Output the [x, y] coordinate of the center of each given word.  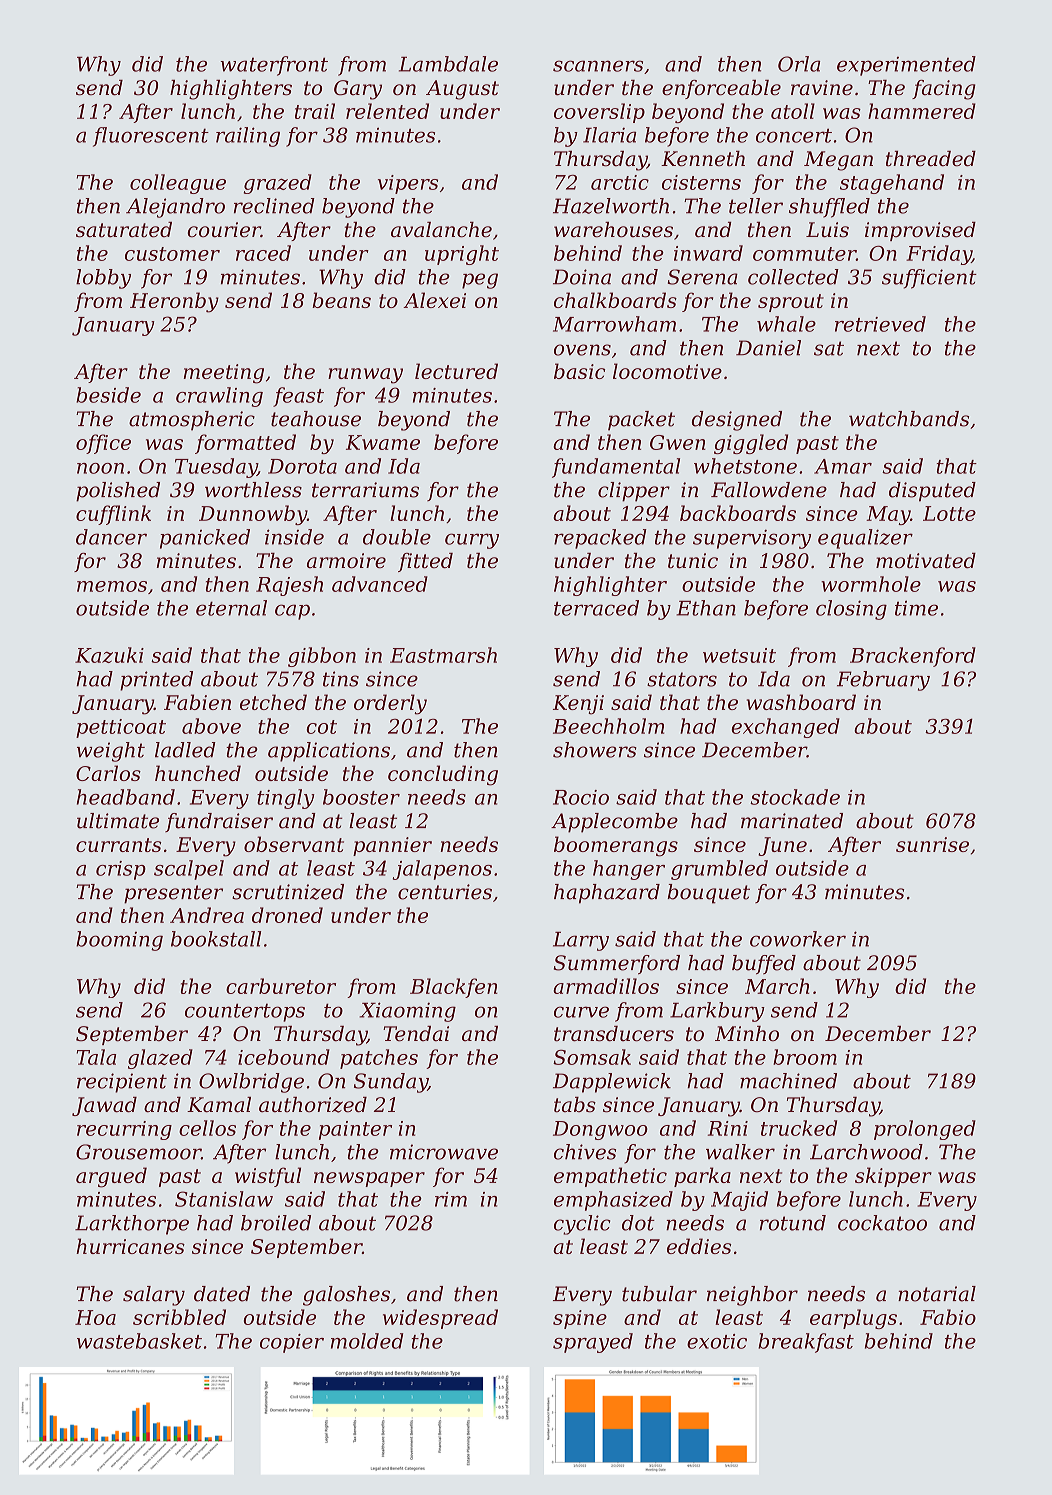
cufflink [113, 515]
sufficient [929, 279]
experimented [906, 66]
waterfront [274, 66]
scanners [598, 66]
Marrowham [614, 324]
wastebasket [139, 1341]
